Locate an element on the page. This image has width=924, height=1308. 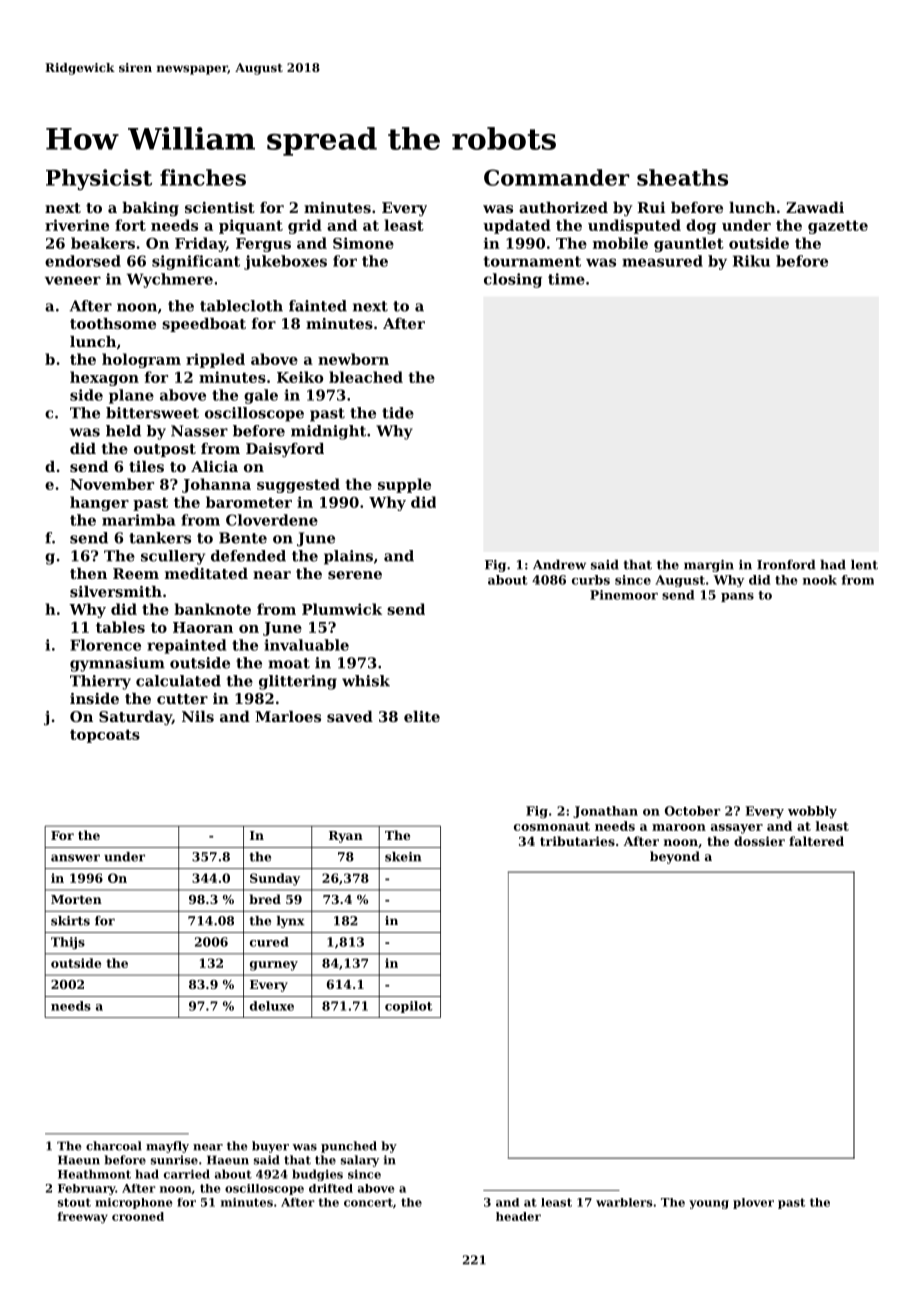
elite is located at coordinates (422, 716).
